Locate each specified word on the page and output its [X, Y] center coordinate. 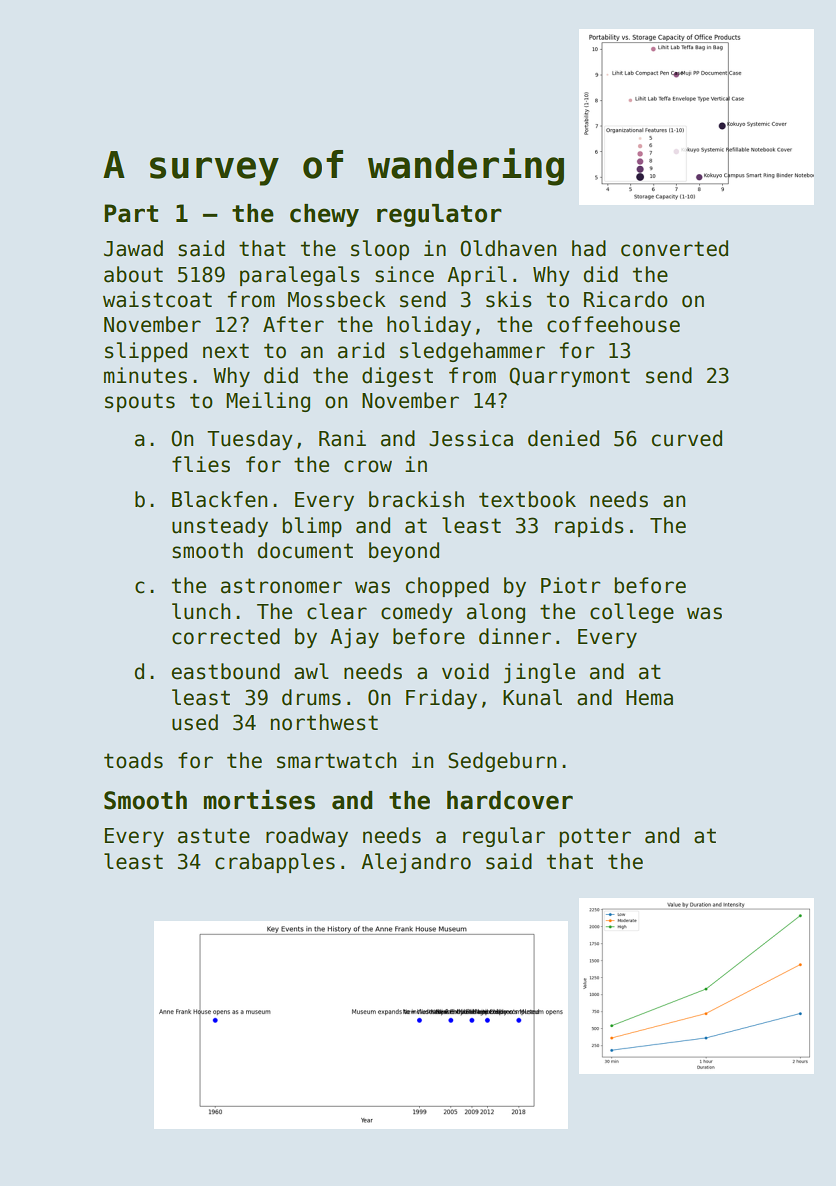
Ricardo [626, 299]
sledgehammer [472, 352]
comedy [417, 613]
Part [131, 213]
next [226, 351]
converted [674, 248]
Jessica [471, 438]
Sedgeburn [502, 762]
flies [201, 464]
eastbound [225, 671]
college [632, 613]
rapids [589, 527]
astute [214, 836]
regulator [439, 215]
